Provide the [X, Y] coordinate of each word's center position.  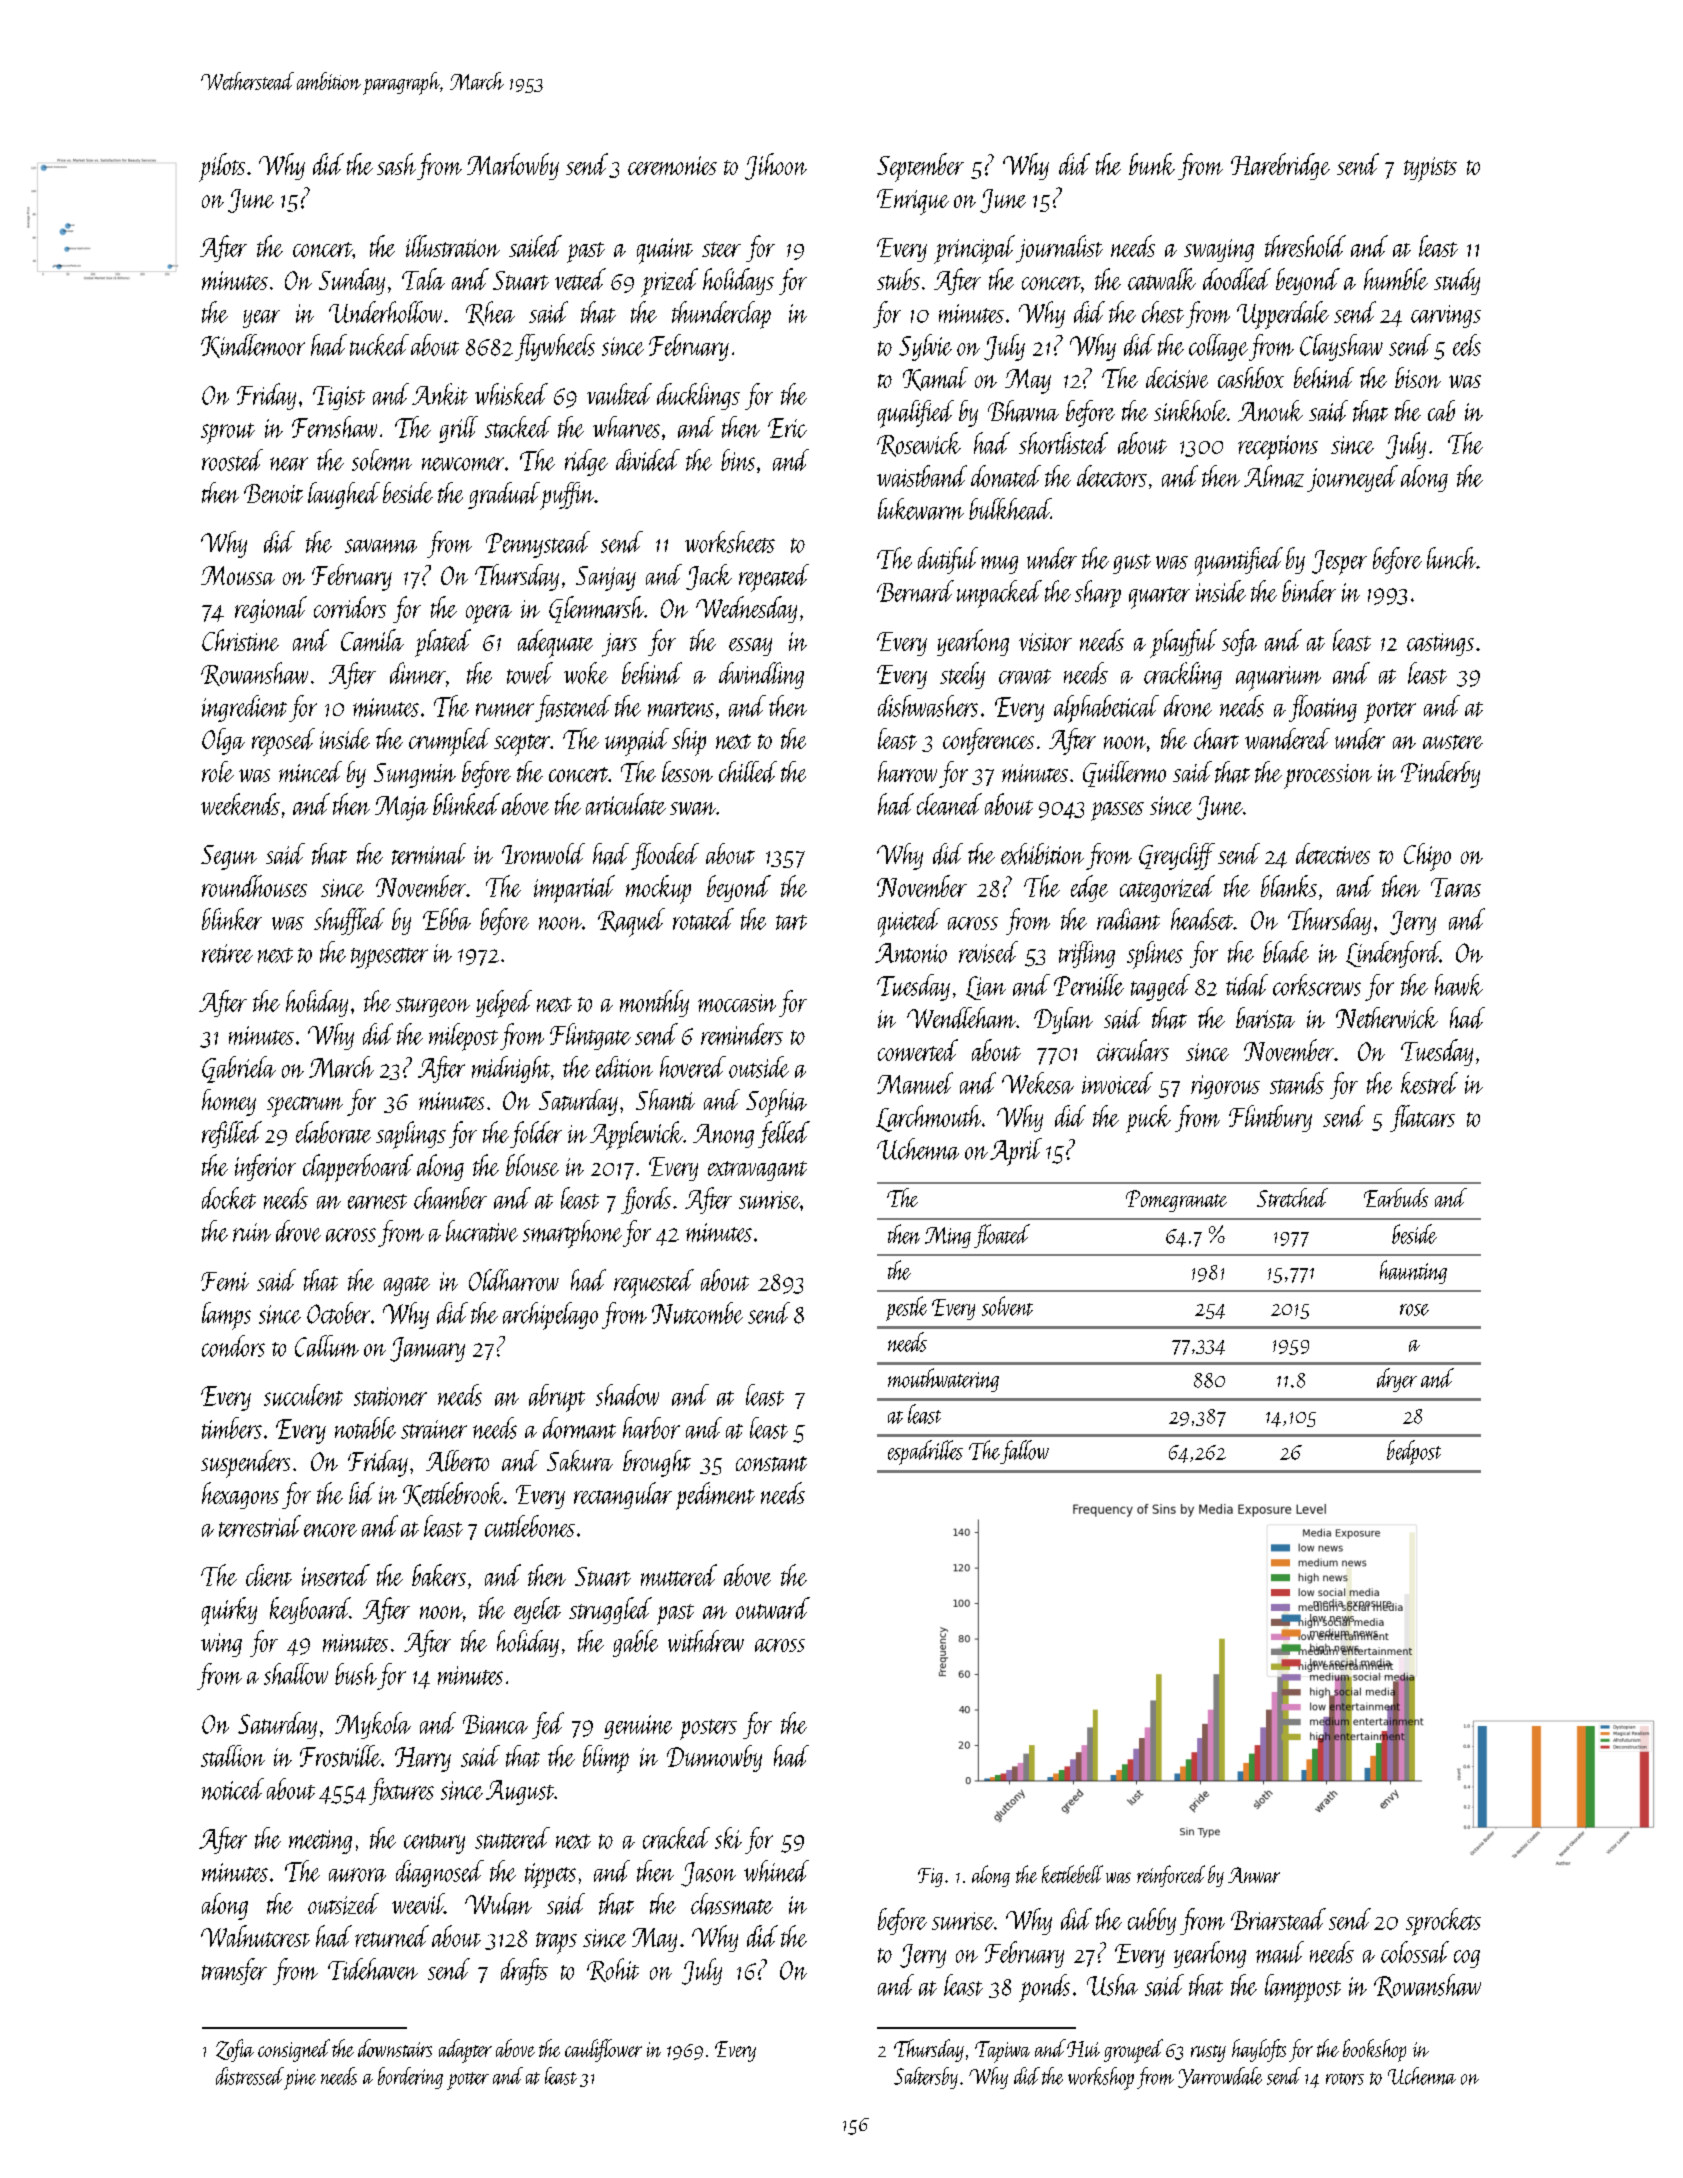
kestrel [1429, 1083]
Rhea [490, 313]
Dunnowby [714, 1758]
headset [1202, 919]
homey [229, 1102]
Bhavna [1023, 411]
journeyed [1352, 478]
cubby [1152, 1921]
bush [356, 1674]
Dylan [1063, 1020]
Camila [372, 640]
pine [300, 2079]
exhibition [1042, 854]
